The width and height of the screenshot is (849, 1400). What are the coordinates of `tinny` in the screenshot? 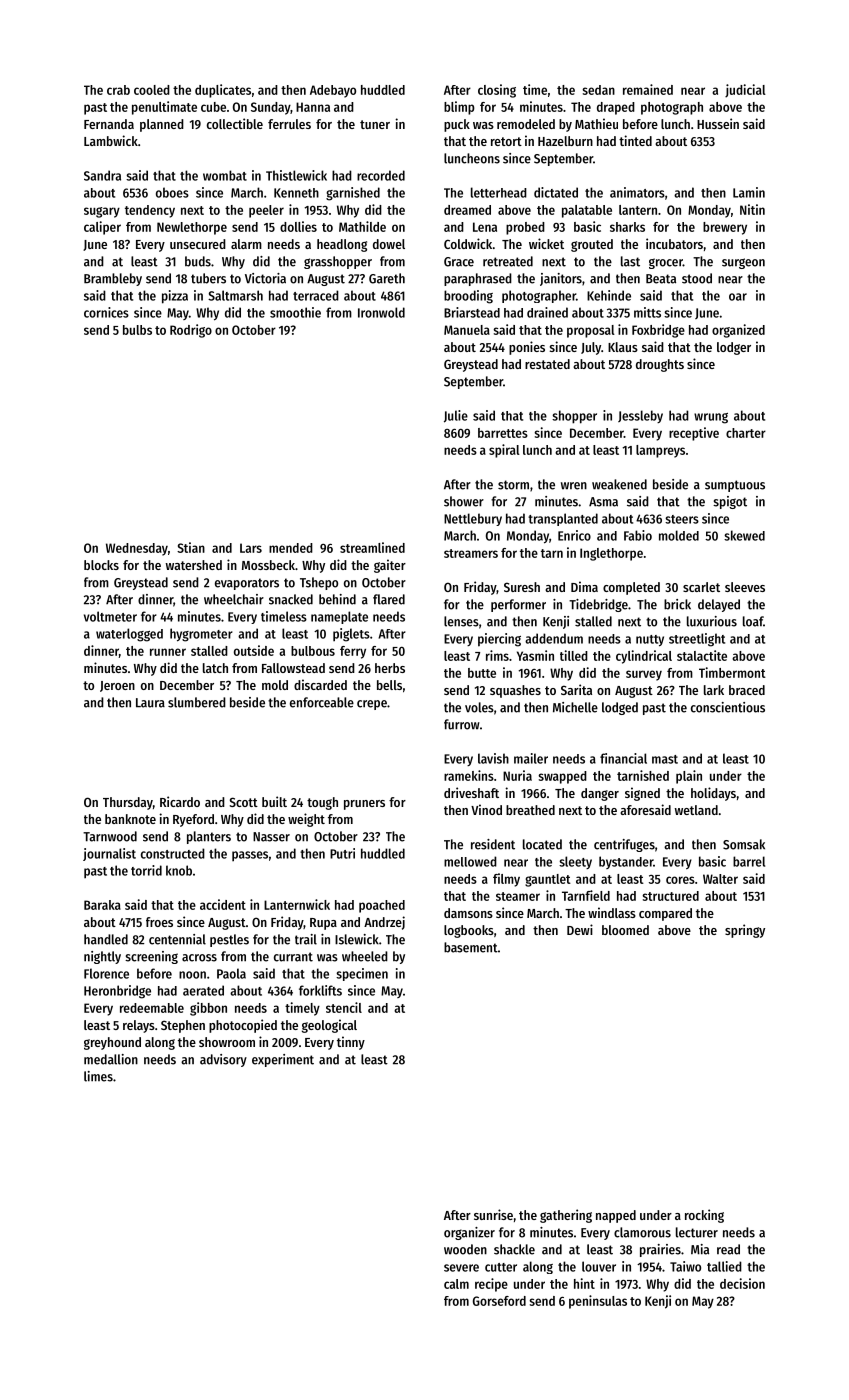 It's located at (351, 1043).
